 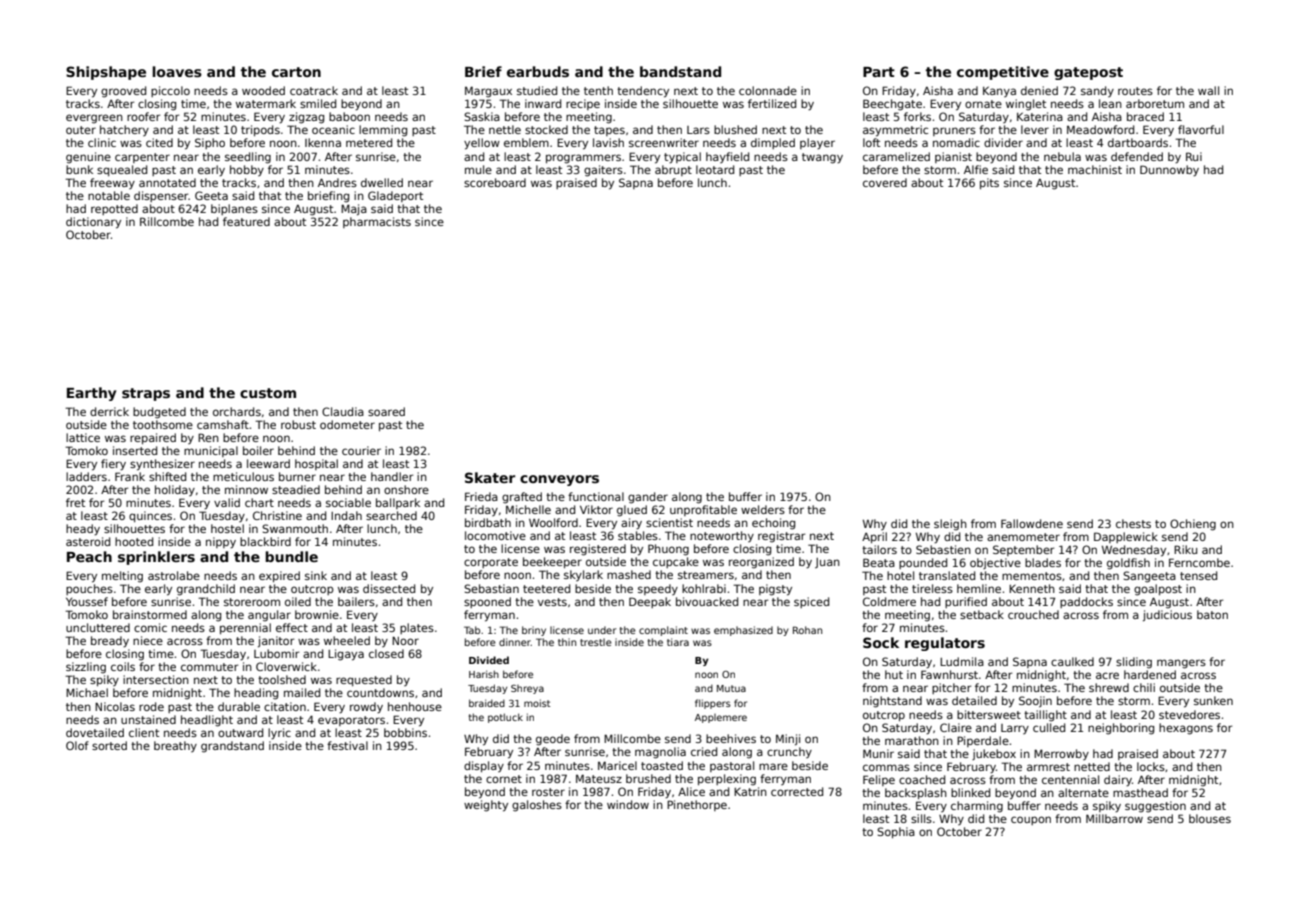 I want to click on corporate, so click(x=491, y=563).
